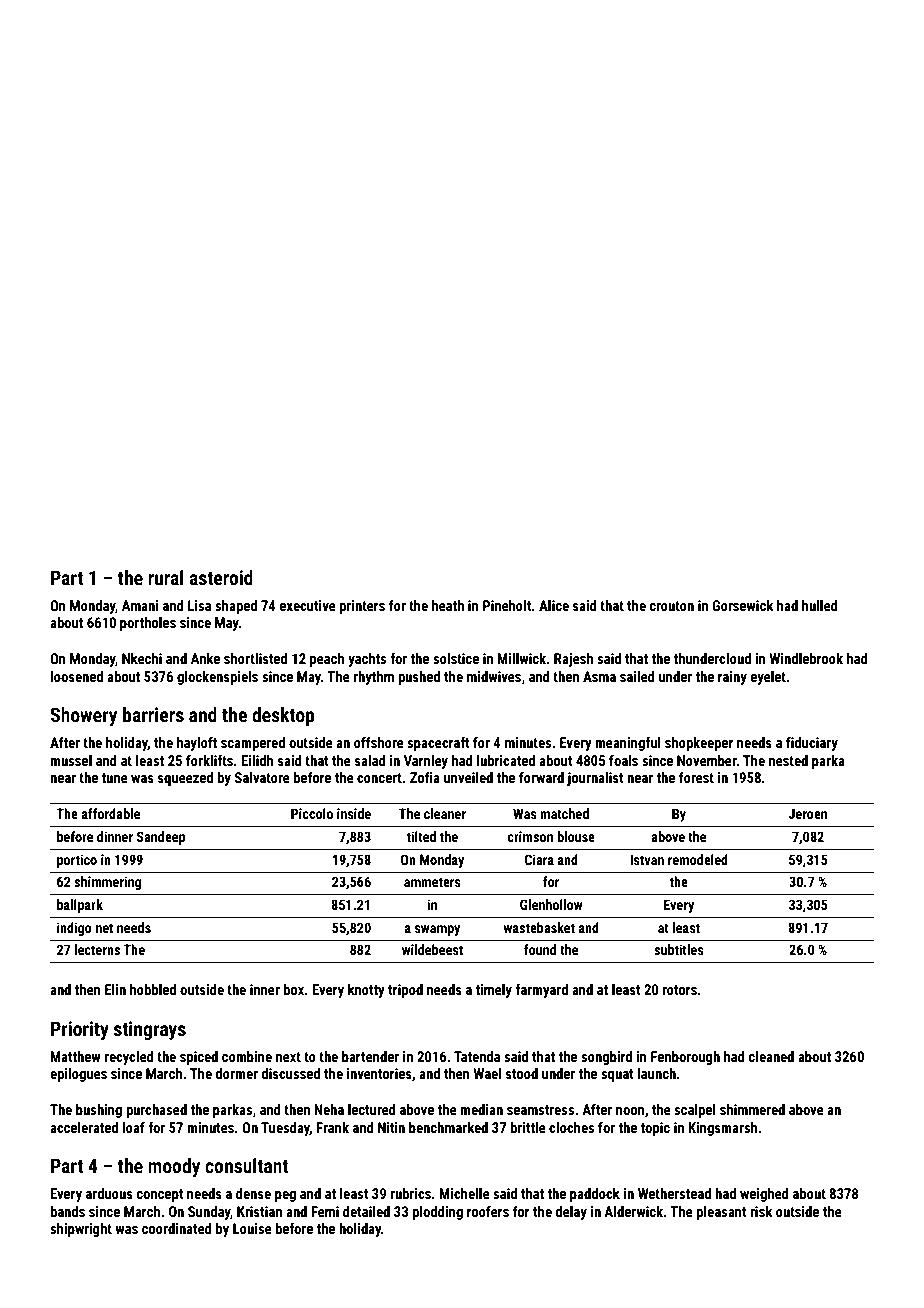 Image resolution: width=924 pixels, height=1308 pixels. Describe the element at coordinates (156, 1111) in the document. I see `purchased` at that location.
